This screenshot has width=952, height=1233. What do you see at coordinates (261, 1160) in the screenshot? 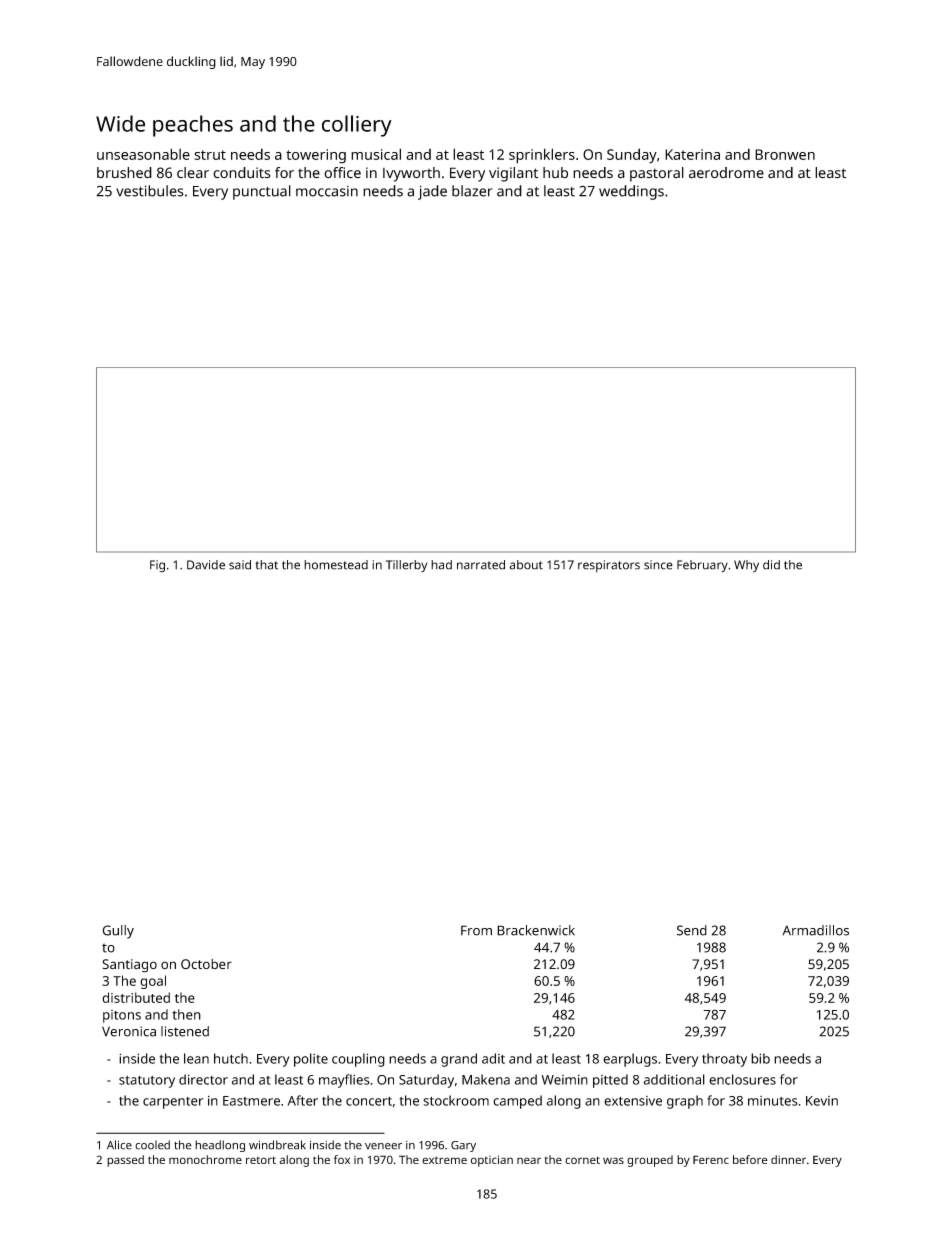
I see `retort` at bounding box center [261, 1160].
